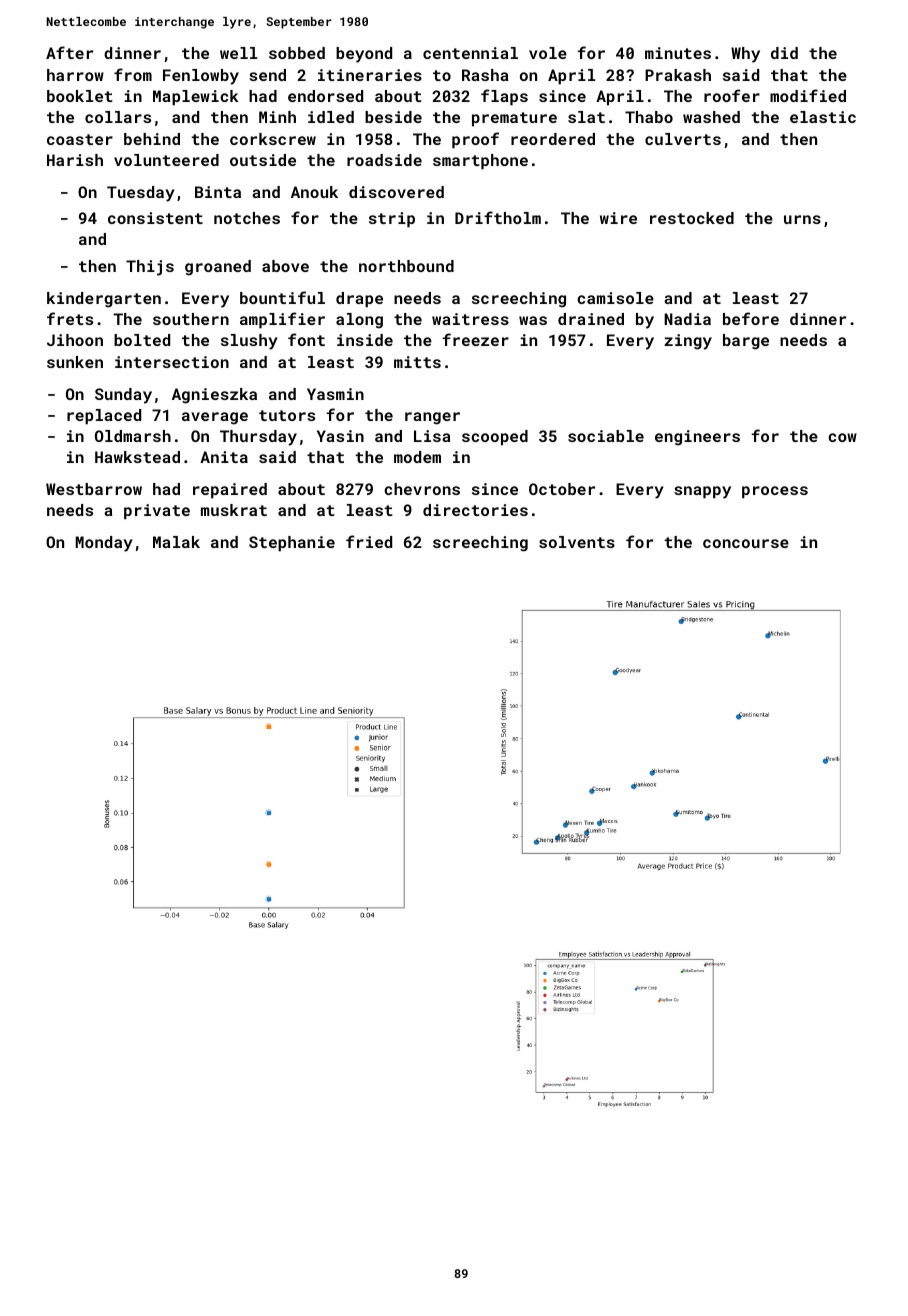 This page has width=908, height=1316. Describe the element at coordinates (548, 53) in the page. I see `vole` at that location.
